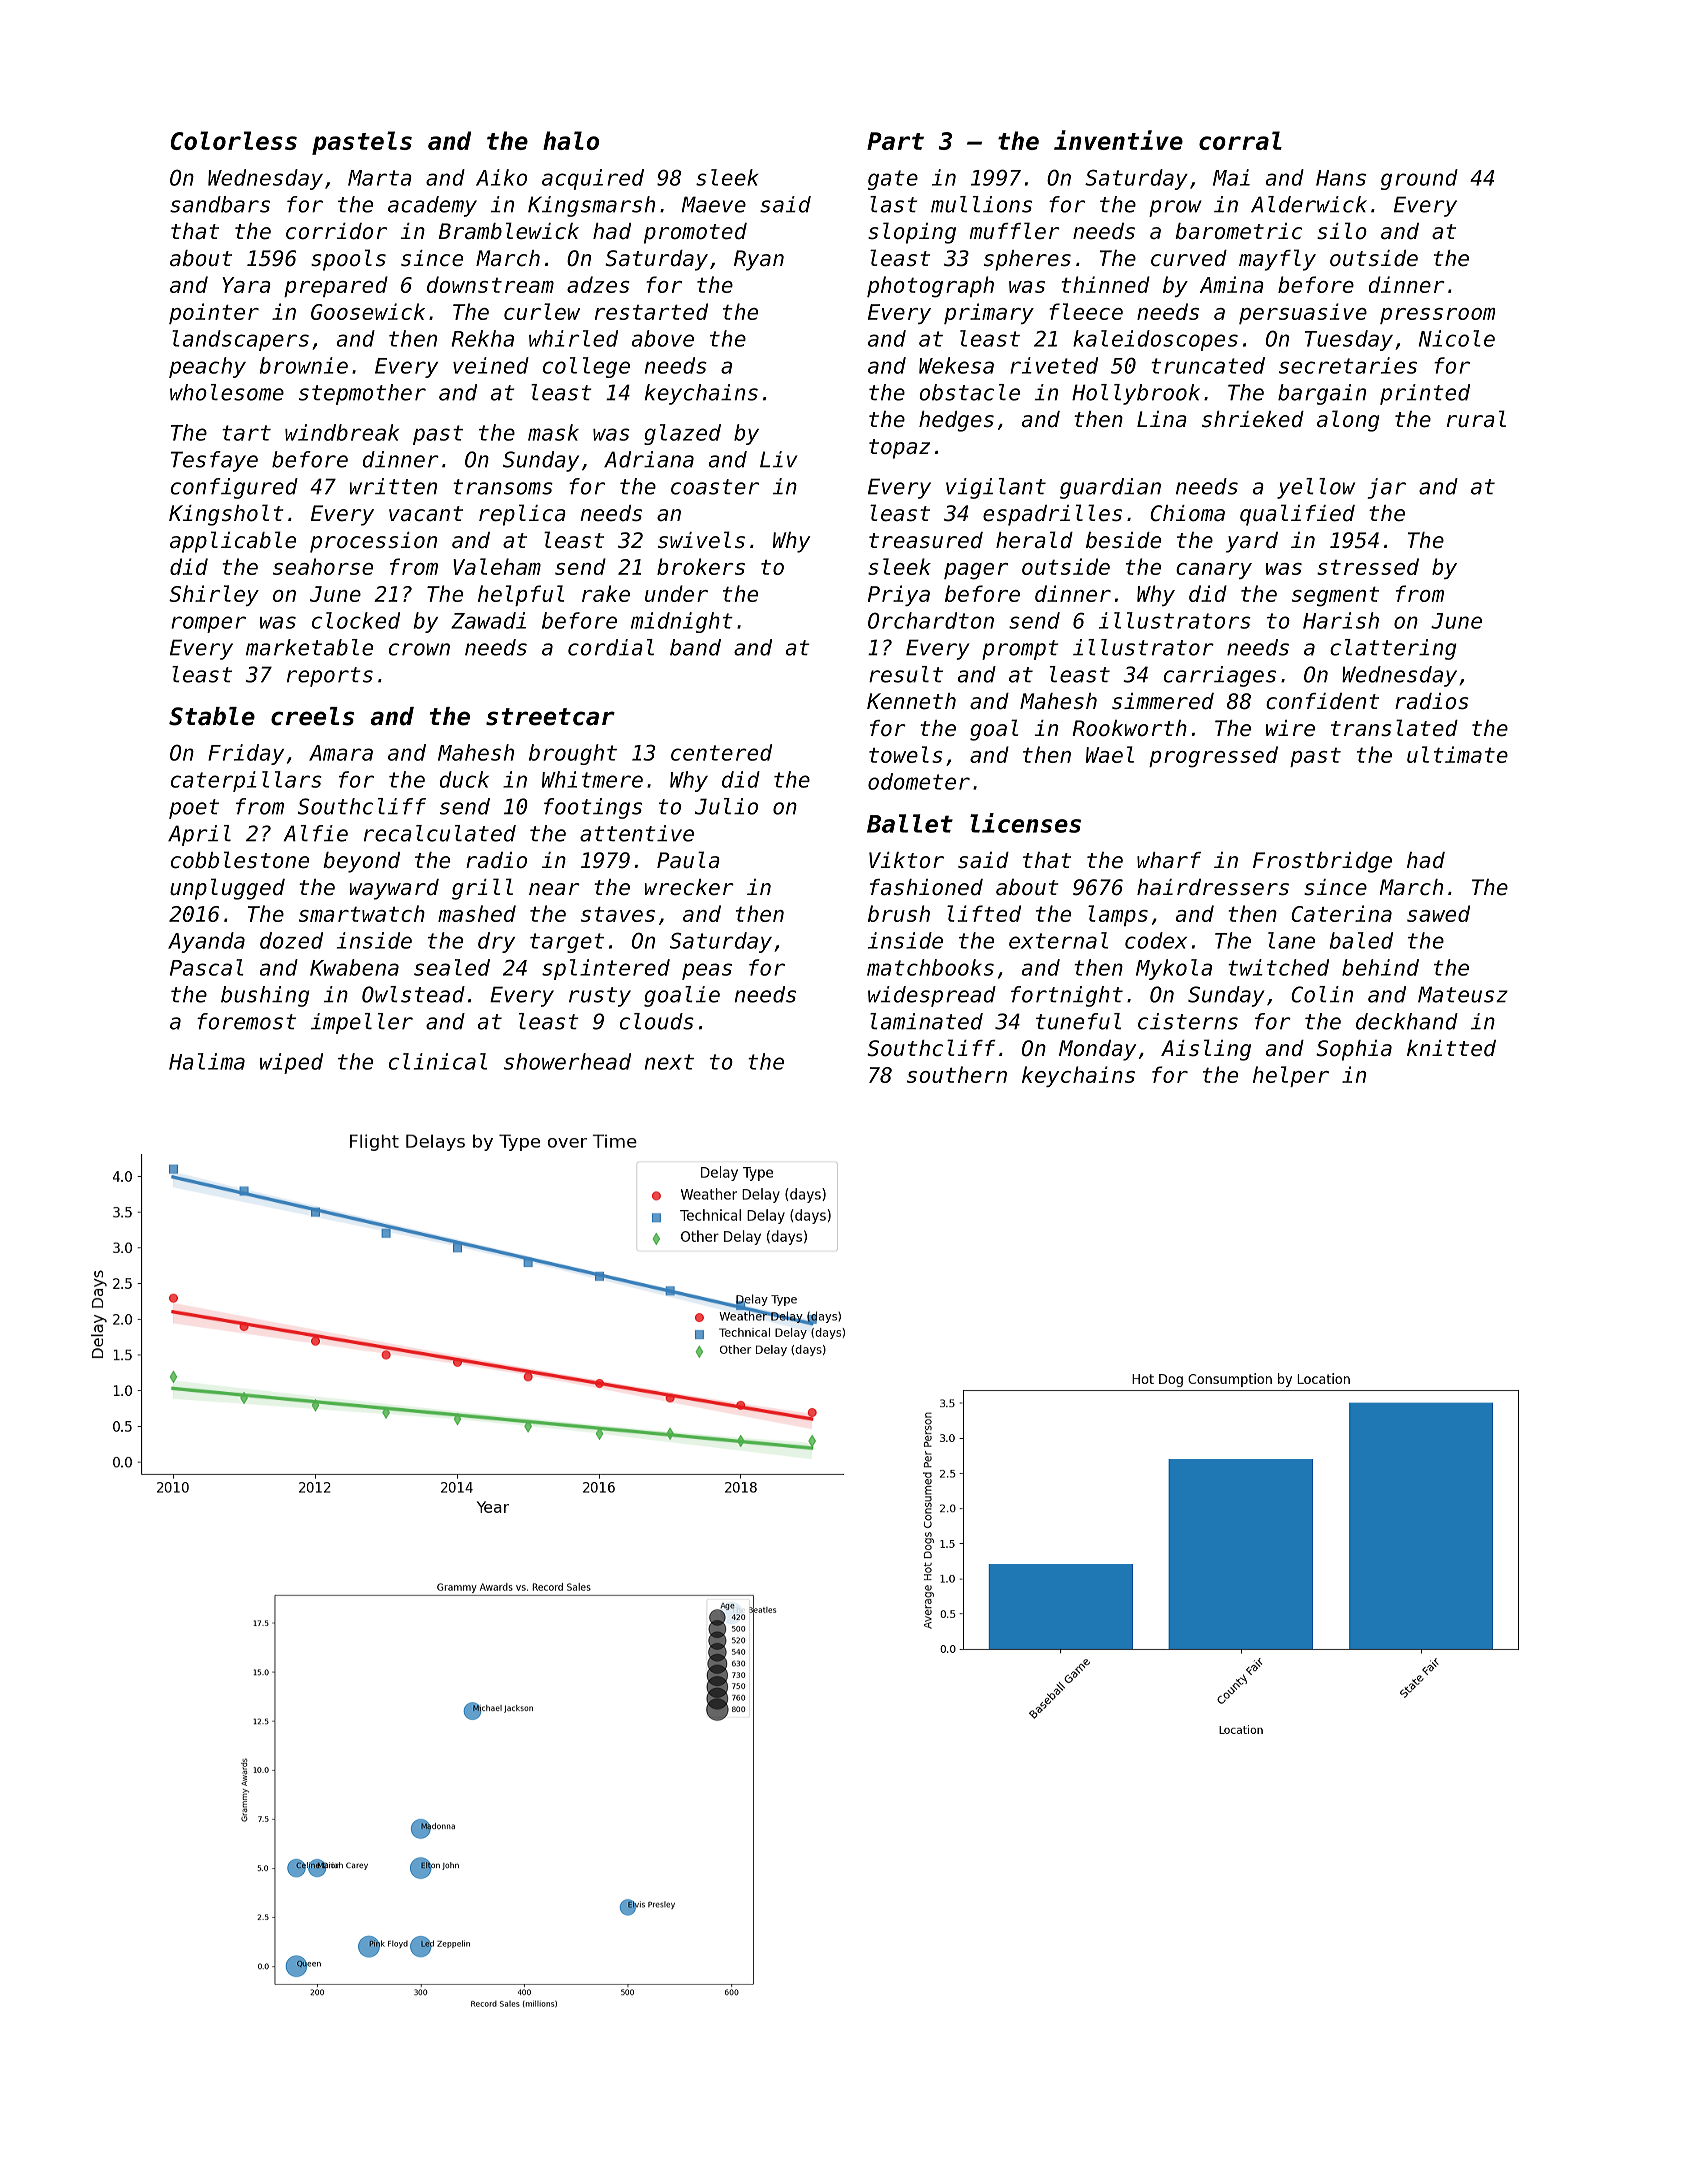  Describe the element at coordinates (989, 313) in the screenshot. I see `primary` at that location.
